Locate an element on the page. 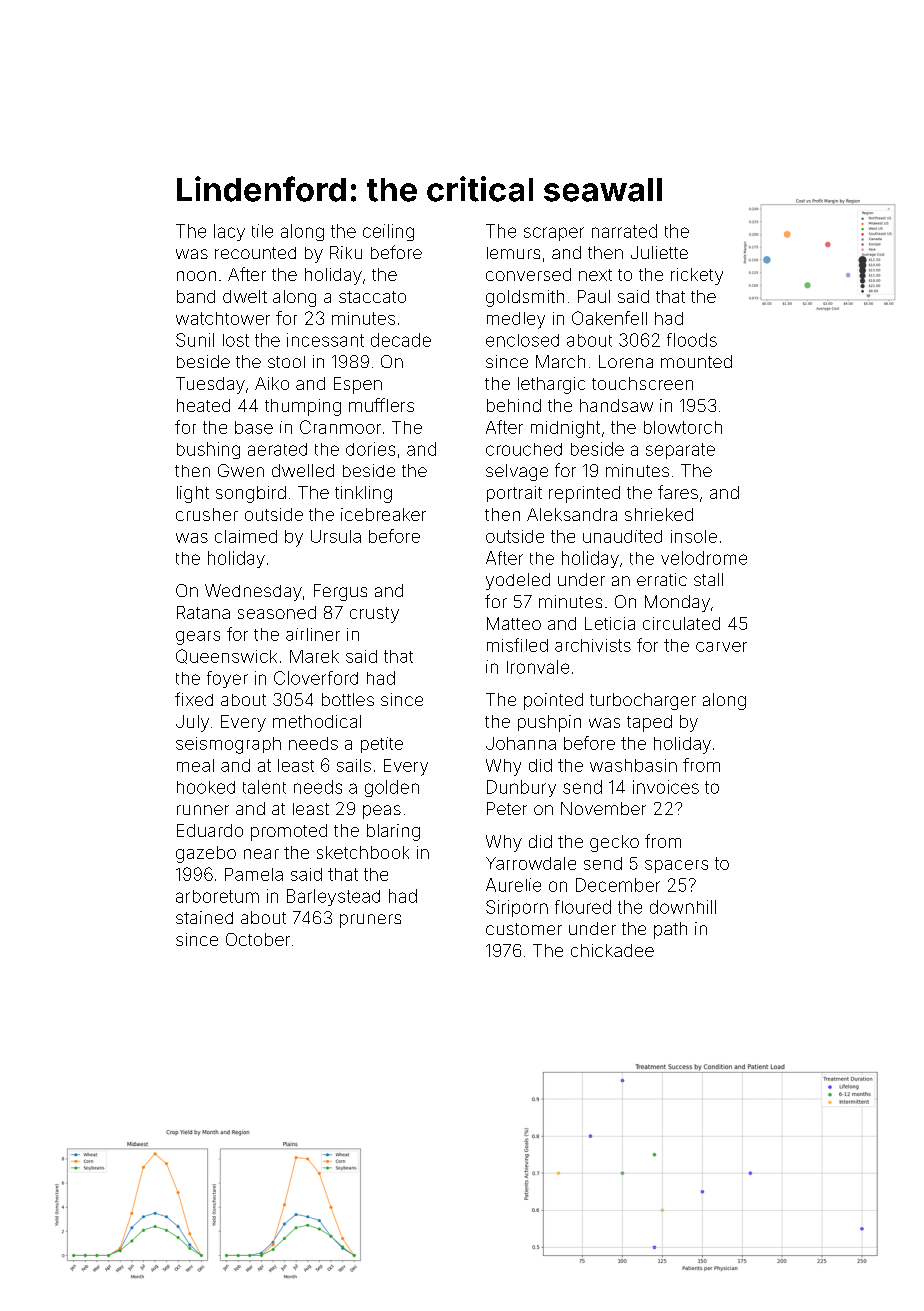 The height and width of the page is (1311, 924). noon is located at coordinates (196, 276).
